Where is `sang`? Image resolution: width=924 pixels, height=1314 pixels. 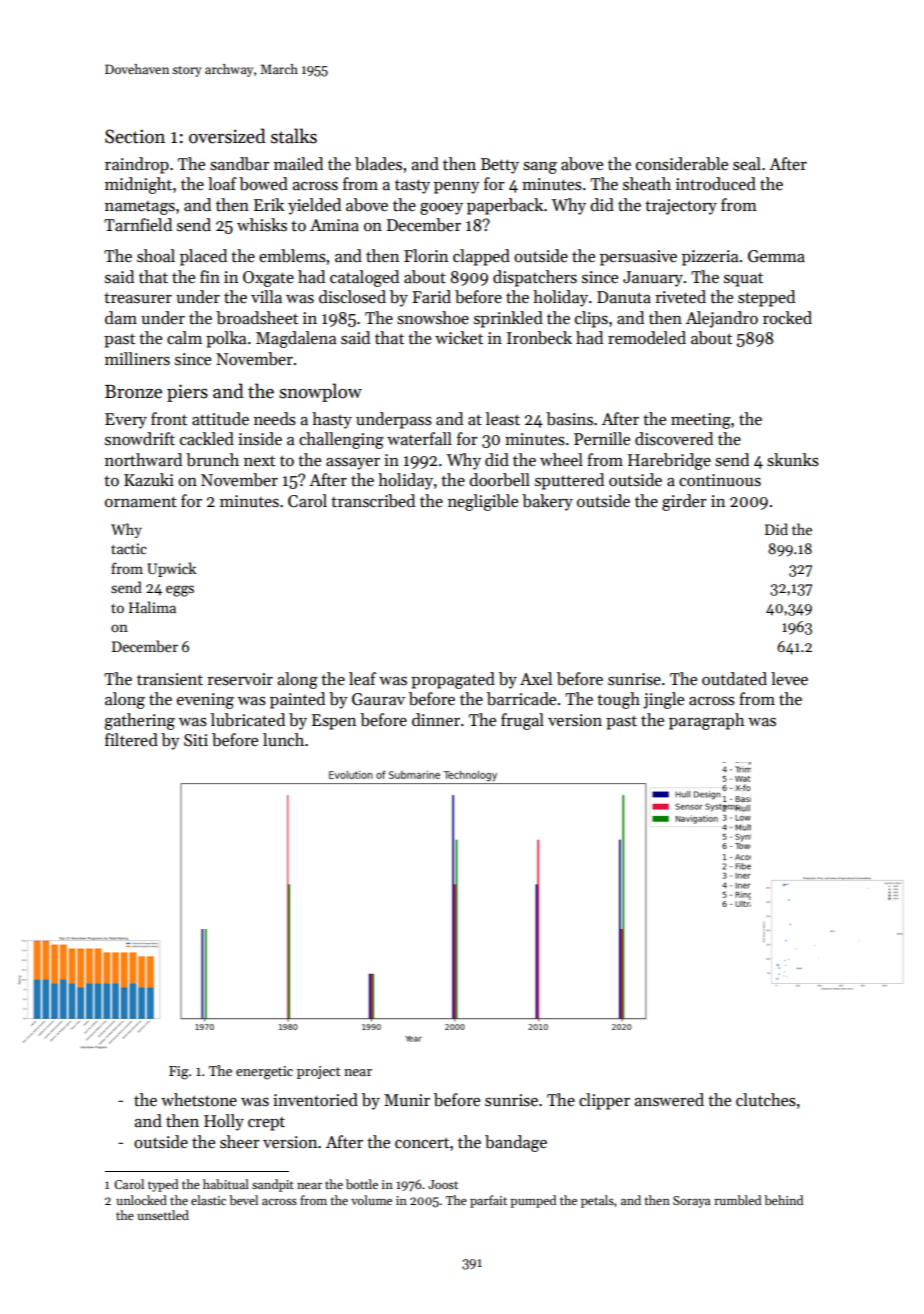 sang is located at coordinates (540, 168).
